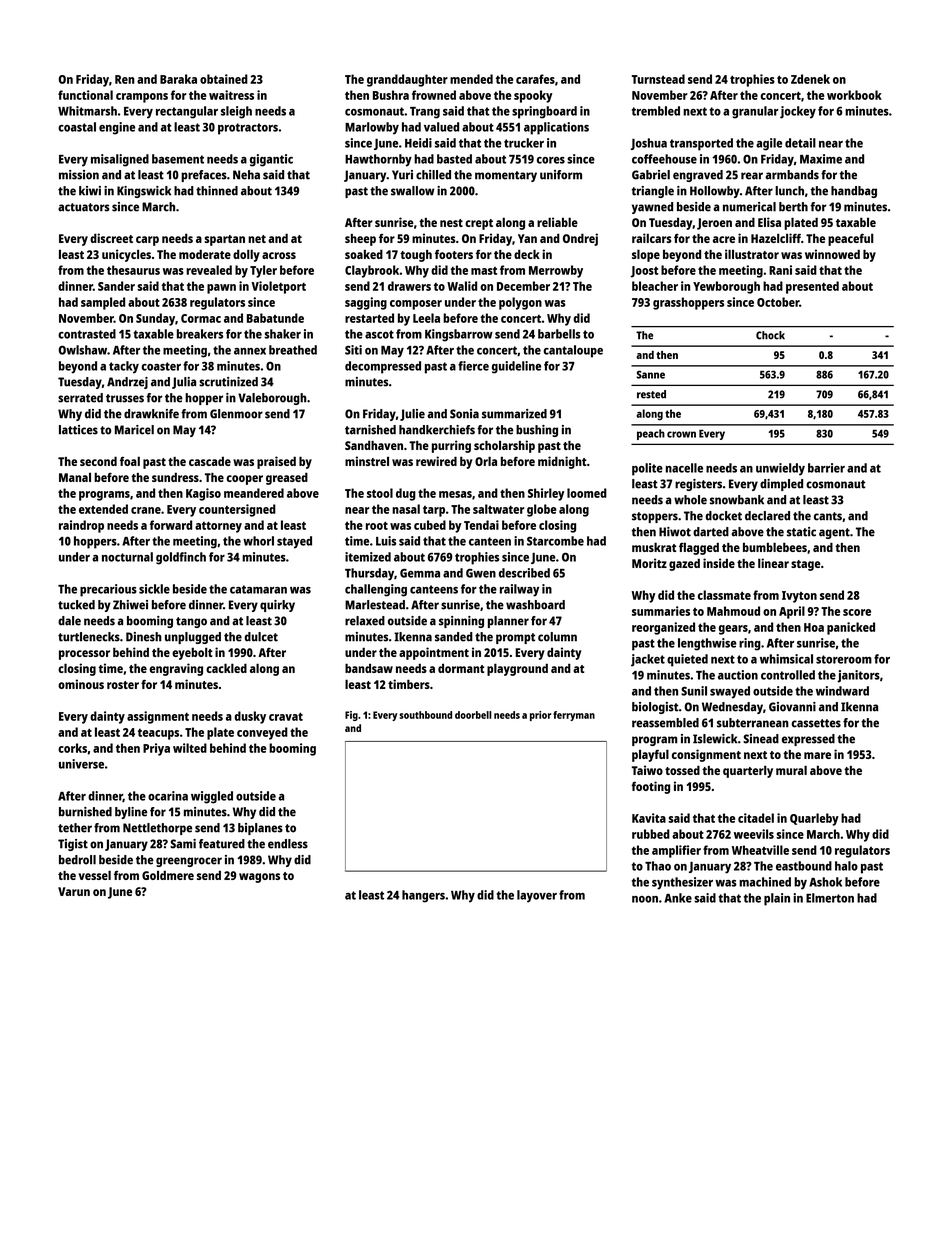 This page has height=1233, width=952. I want to click on barrier, so click(826, 468).
